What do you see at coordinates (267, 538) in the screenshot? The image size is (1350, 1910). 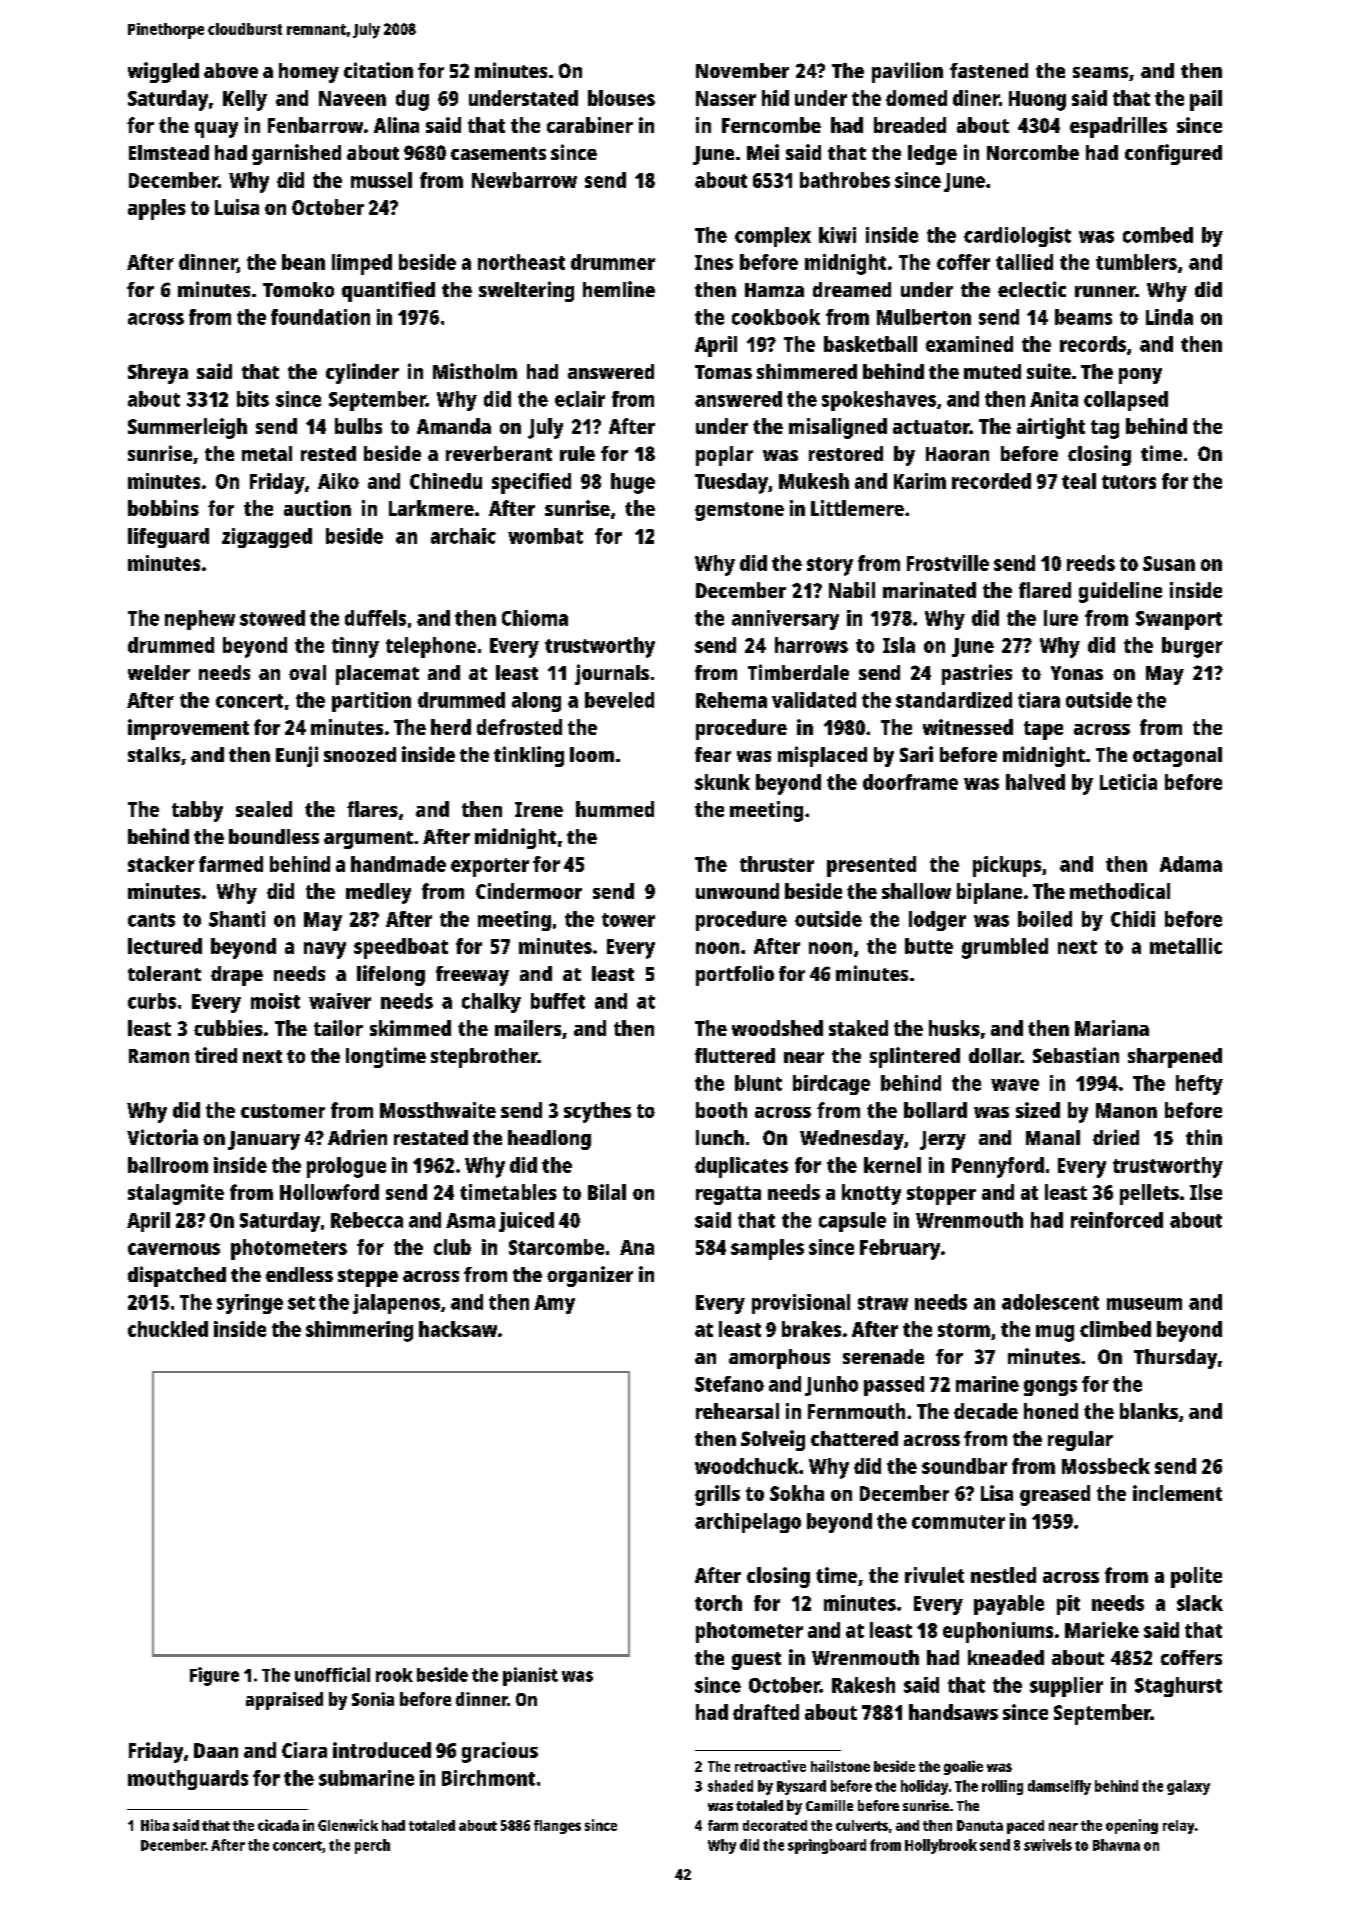 I see `zigzagged` at bounding box center [267, 538].
